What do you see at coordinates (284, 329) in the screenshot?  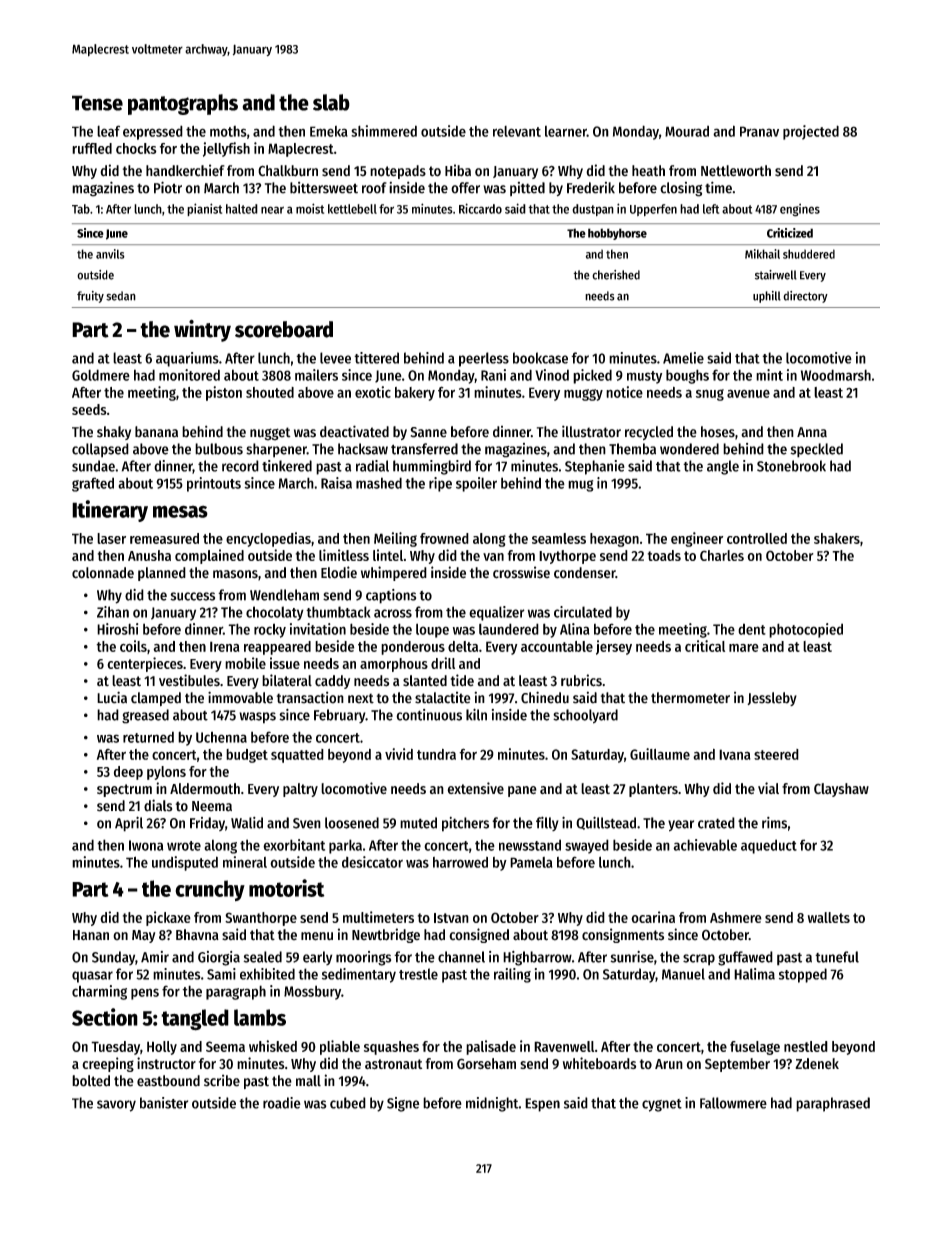 I see `scoreboard` at bounding box center [284, 329].
